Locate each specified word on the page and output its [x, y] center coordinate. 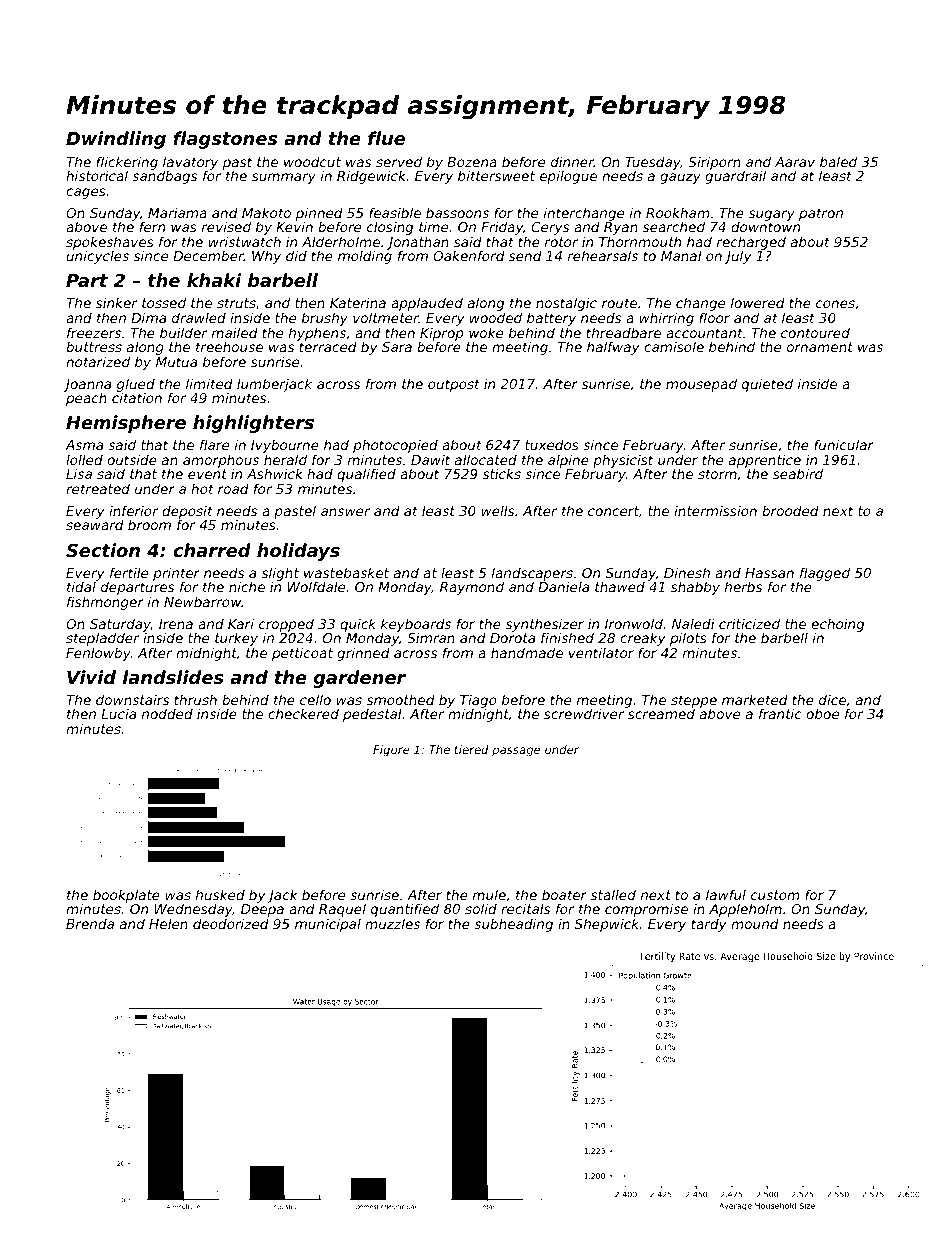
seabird [798, 473]
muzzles [392, 924]
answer [345, 512]
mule [489, 894]
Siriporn [714, 163]
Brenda [90, 924]
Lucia [118, 714]
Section [103, 550]
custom [775, 895]
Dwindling [116, 140]
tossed [164, 302]
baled [838, 161]
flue [386, 138]
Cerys [550, 228]
